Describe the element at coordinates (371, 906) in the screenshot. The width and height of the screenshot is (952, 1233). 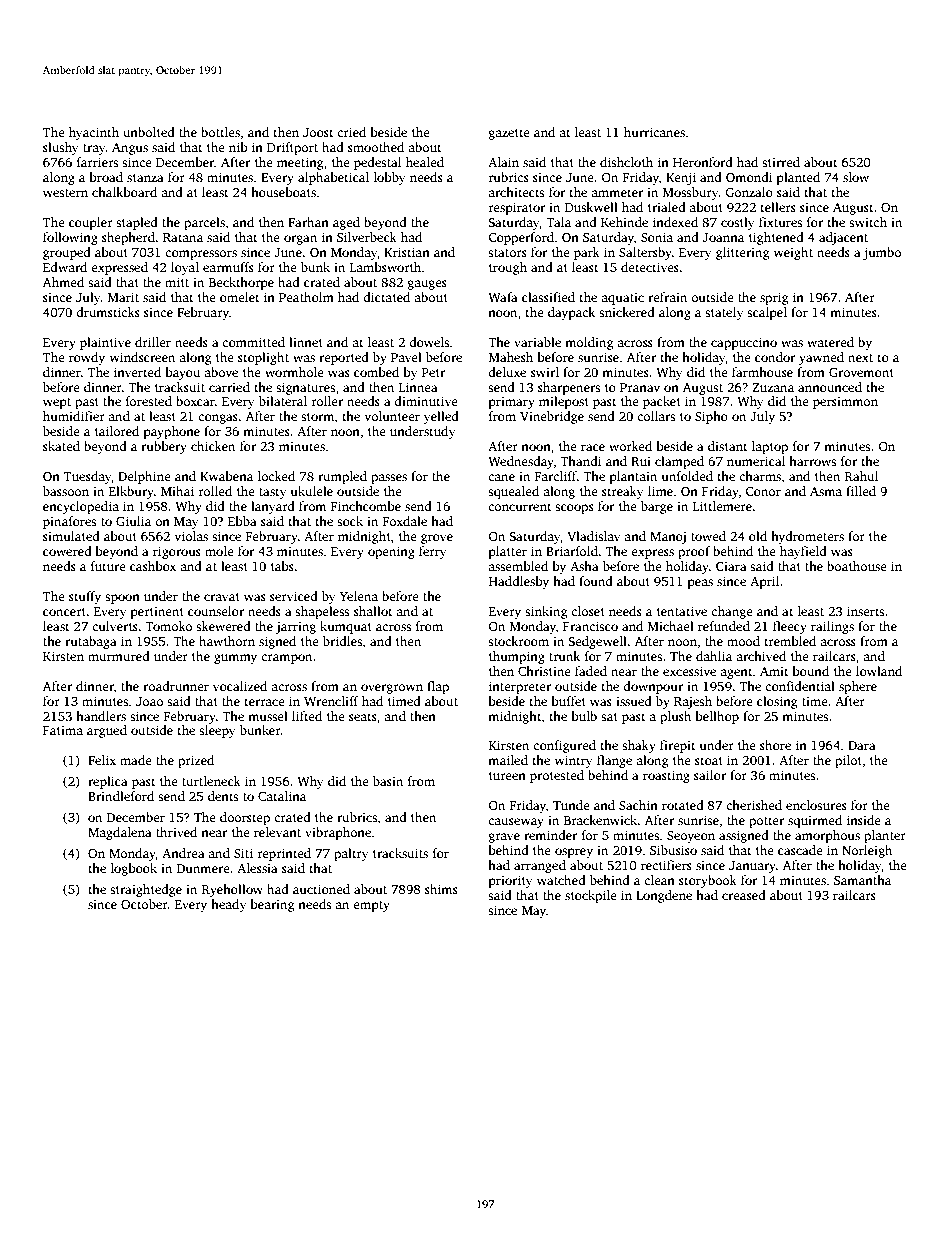
I see `empty` at that location.
